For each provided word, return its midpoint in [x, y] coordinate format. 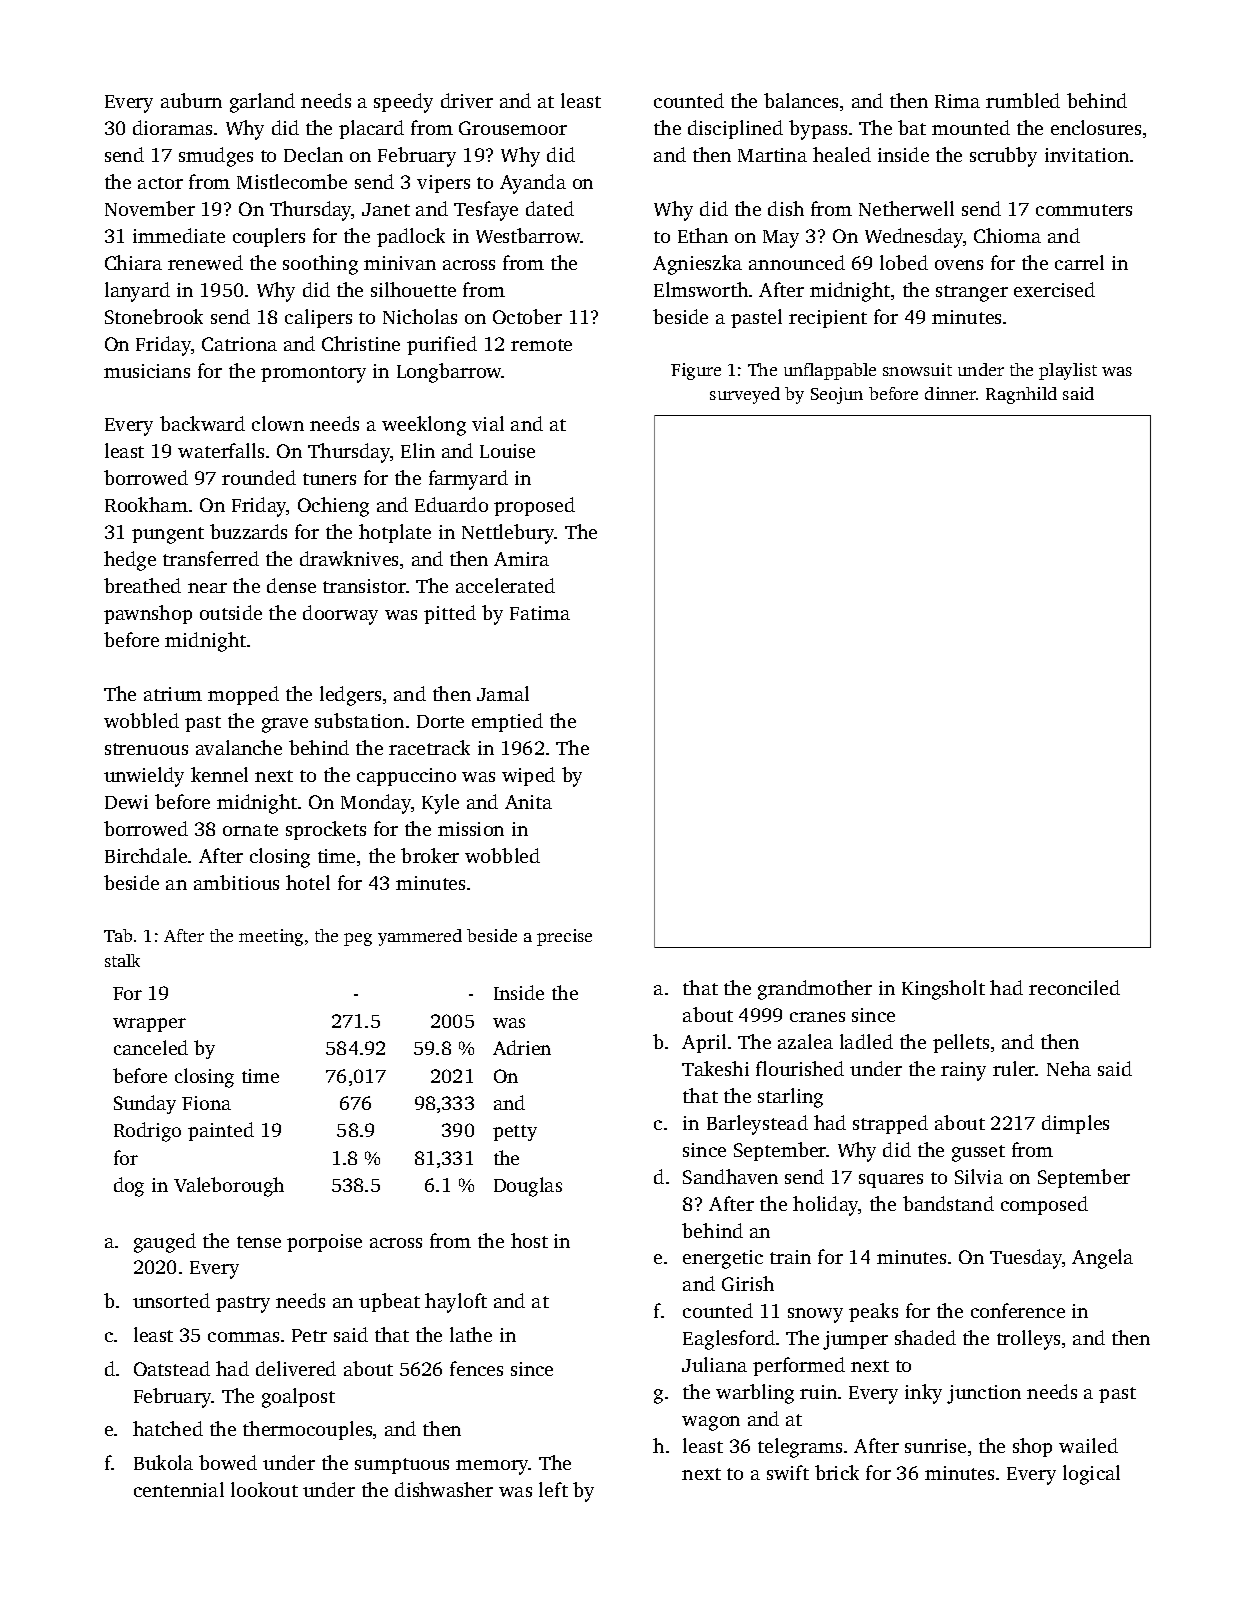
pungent [168, 535]
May [781, 239]
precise [564, 937]
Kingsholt [943, 990]
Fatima [540, 613]
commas [243, 1337]
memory [492, 1467]
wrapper [149, 1025]
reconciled [1074, 987]
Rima [957, 101]
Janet [386, 209]
